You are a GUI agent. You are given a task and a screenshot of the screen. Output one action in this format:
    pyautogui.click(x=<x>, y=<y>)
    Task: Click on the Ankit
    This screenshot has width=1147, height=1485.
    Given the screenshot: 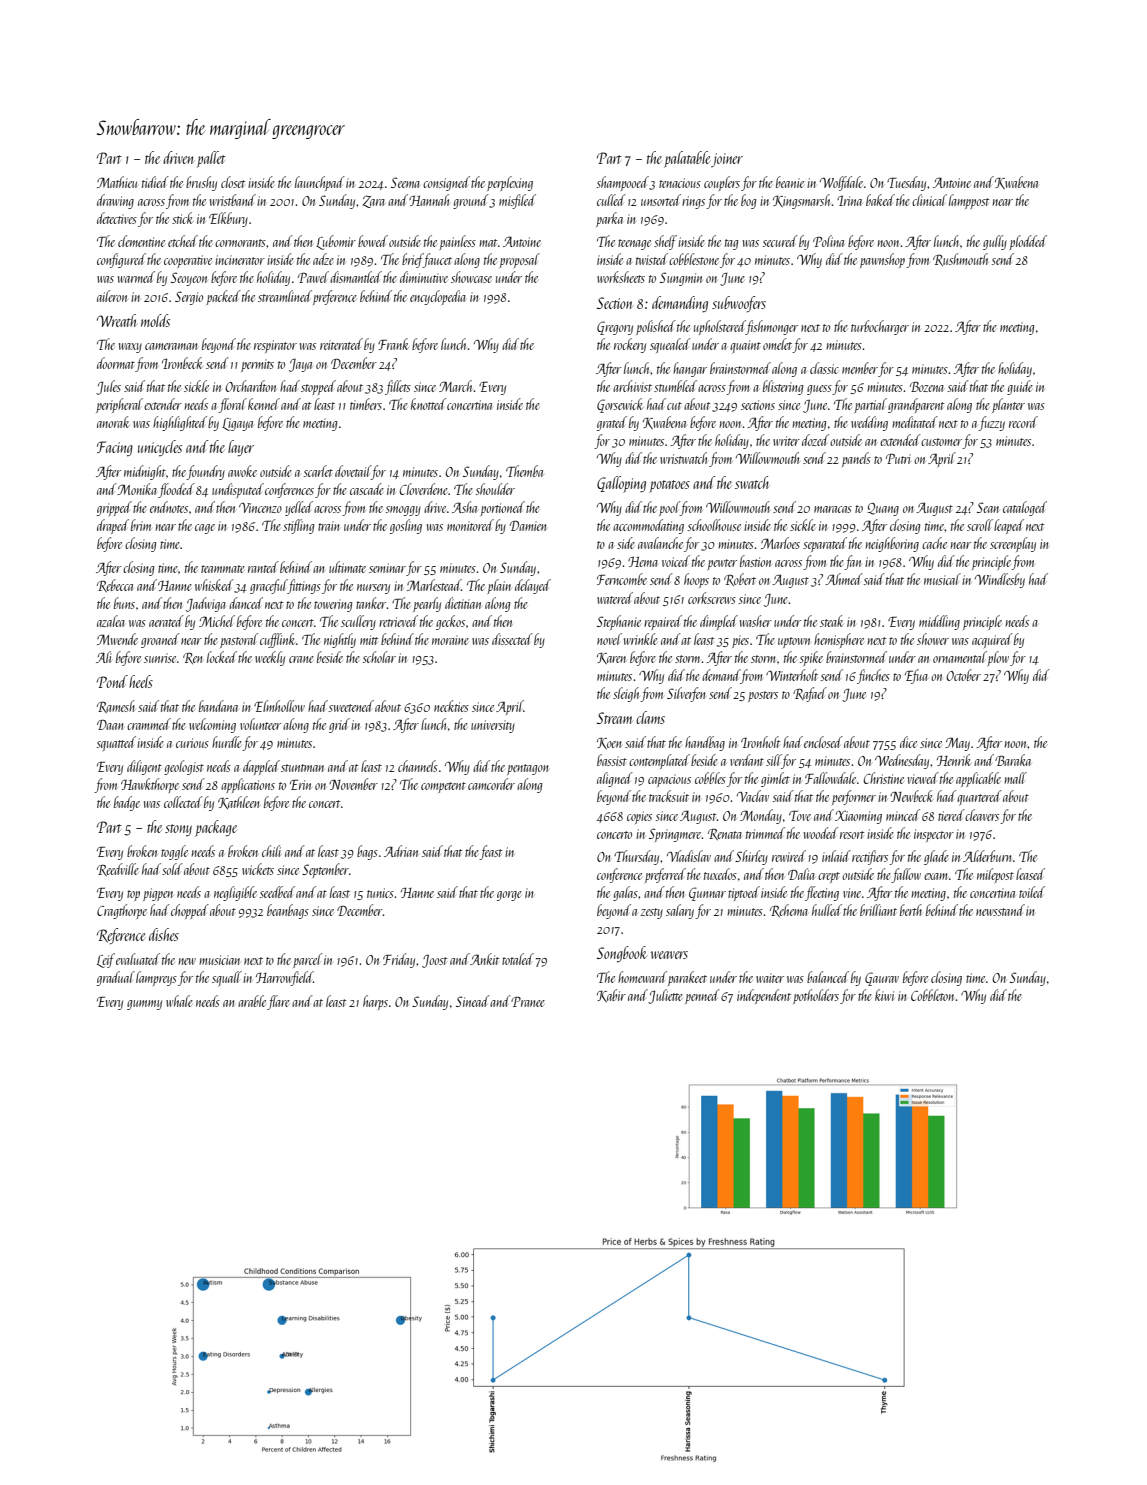 What is the action you would take?
    pyautogui.click(x=484, y=959)
